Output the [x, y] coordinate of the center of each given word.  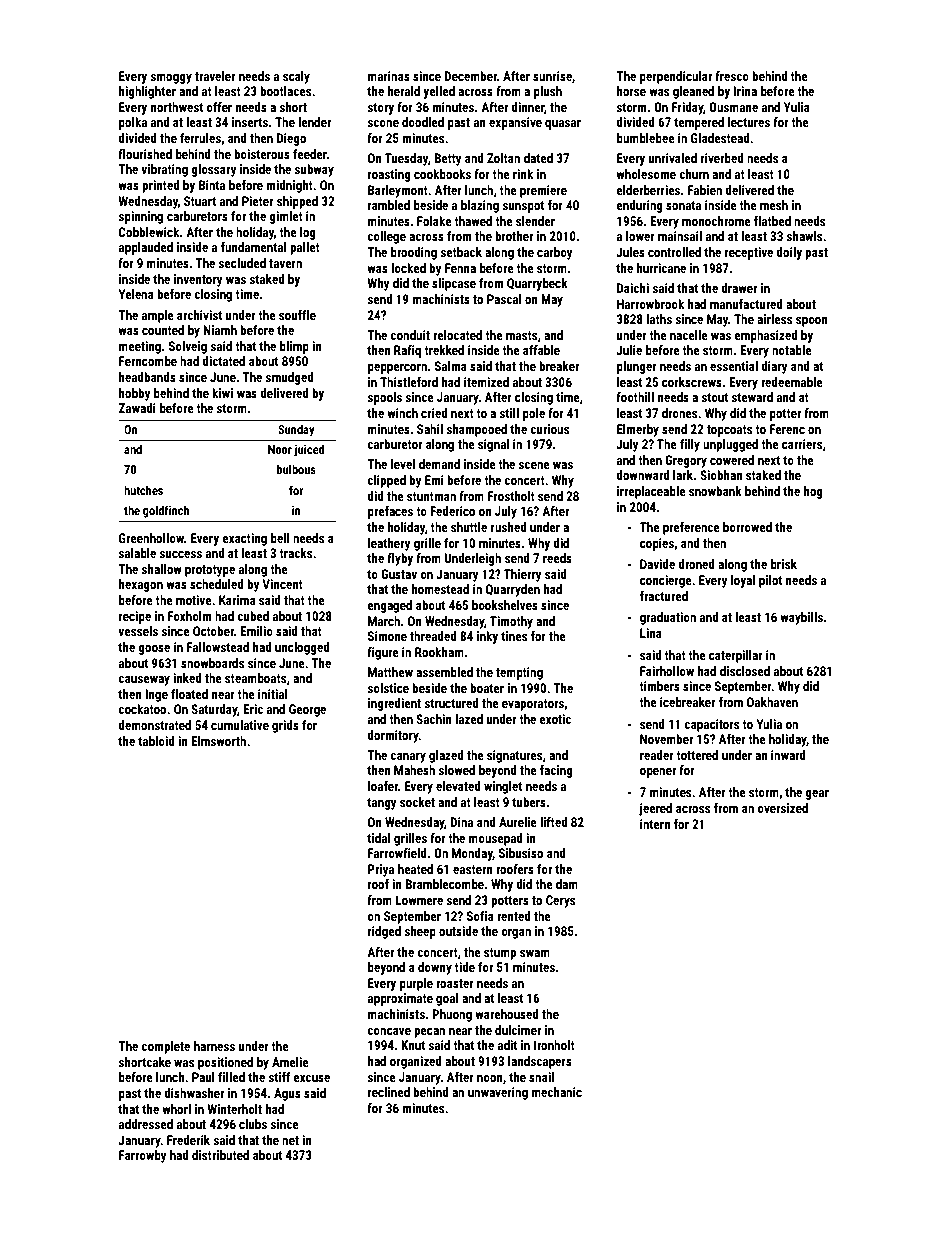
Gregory [686, 461]
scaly [296, 77]
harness [214, 1046]
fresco [732, 76]
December [470, 76]
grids [285, 726]
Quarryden [513, 590]
